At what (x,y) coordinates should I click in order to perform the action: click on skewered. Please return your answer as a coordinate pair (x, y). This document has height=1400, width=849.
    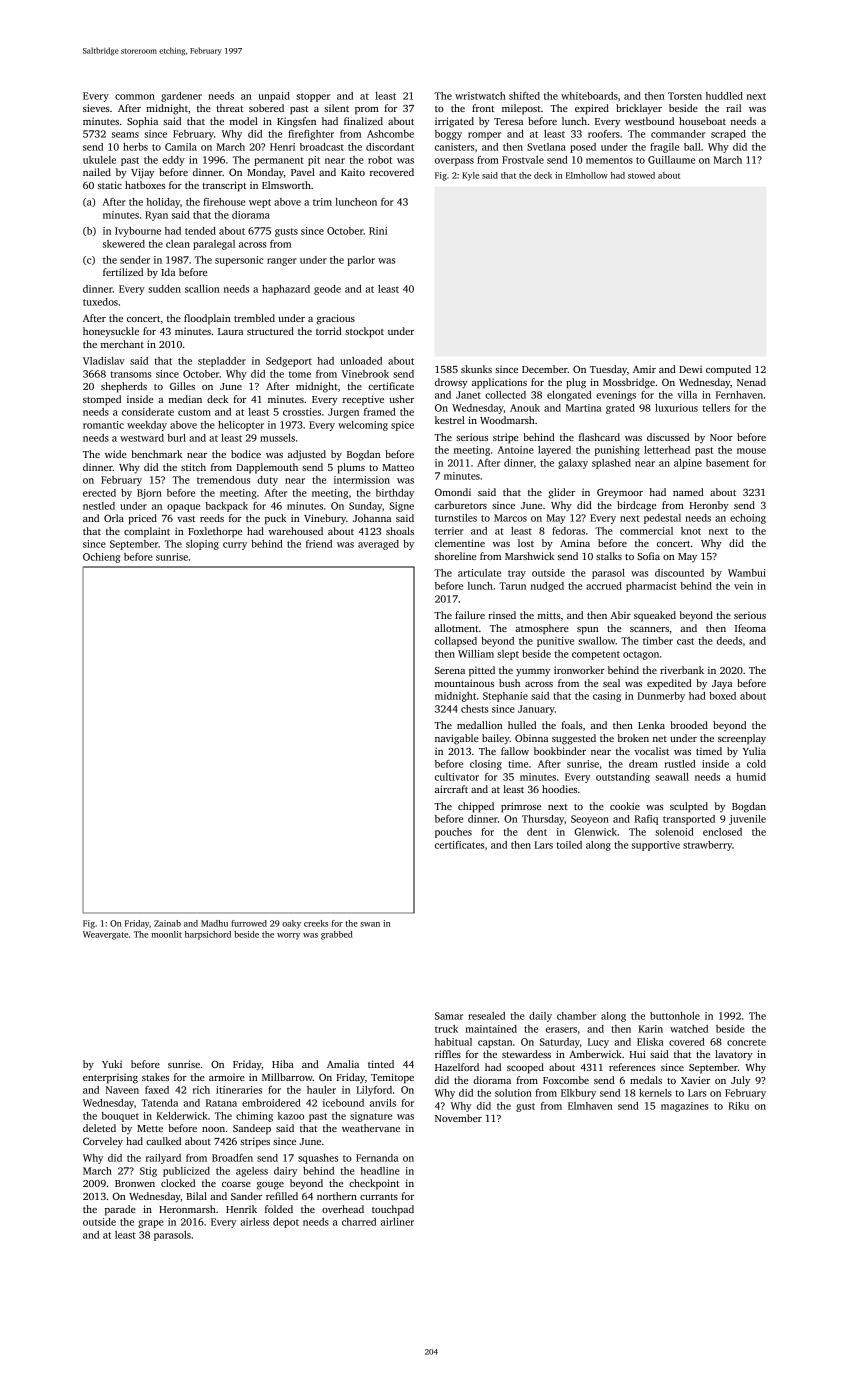
    Looking at the image, I should click on (124, 244).
